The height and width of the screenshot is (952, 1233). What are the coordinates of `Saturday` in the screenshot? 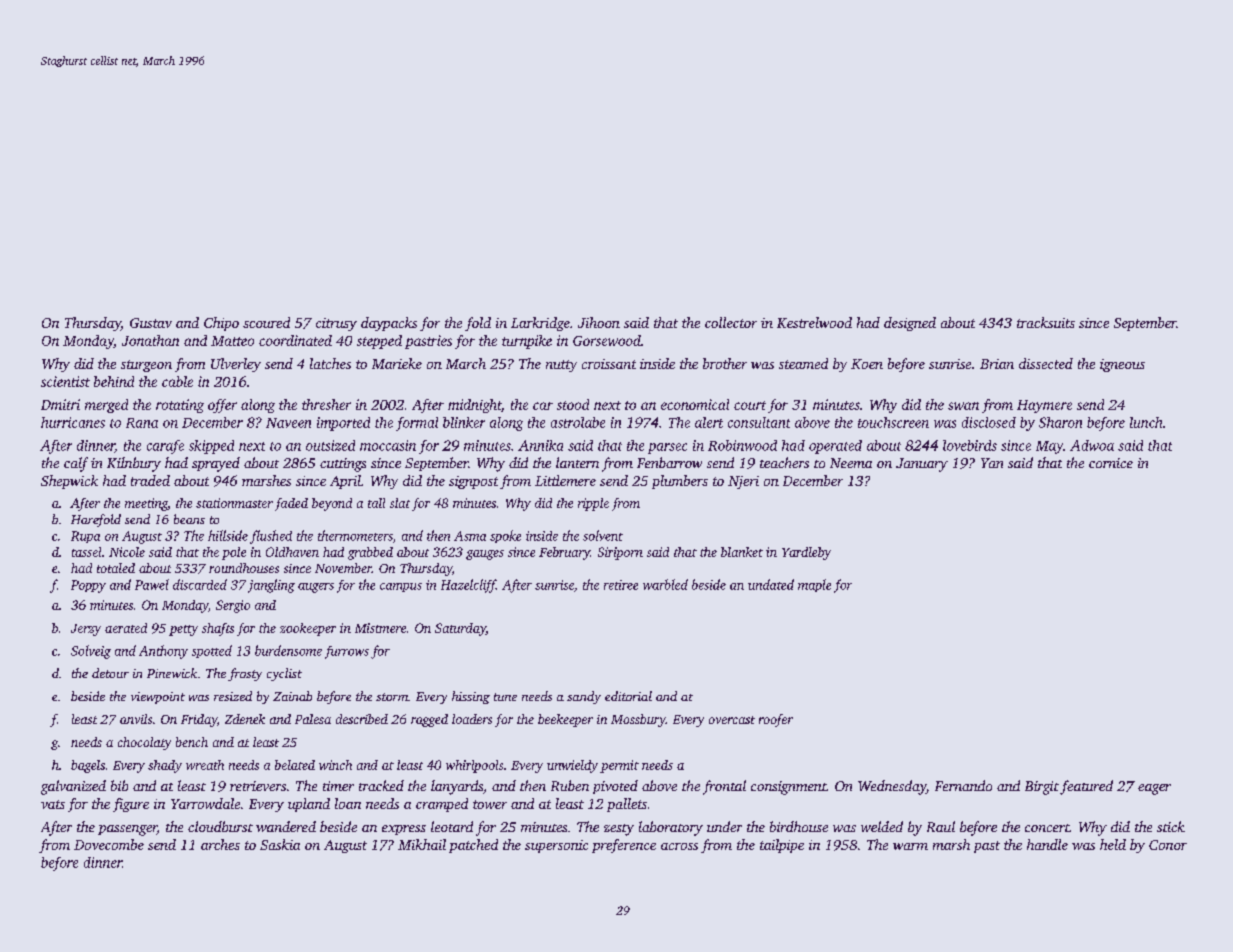 It's located at (460, 629).
